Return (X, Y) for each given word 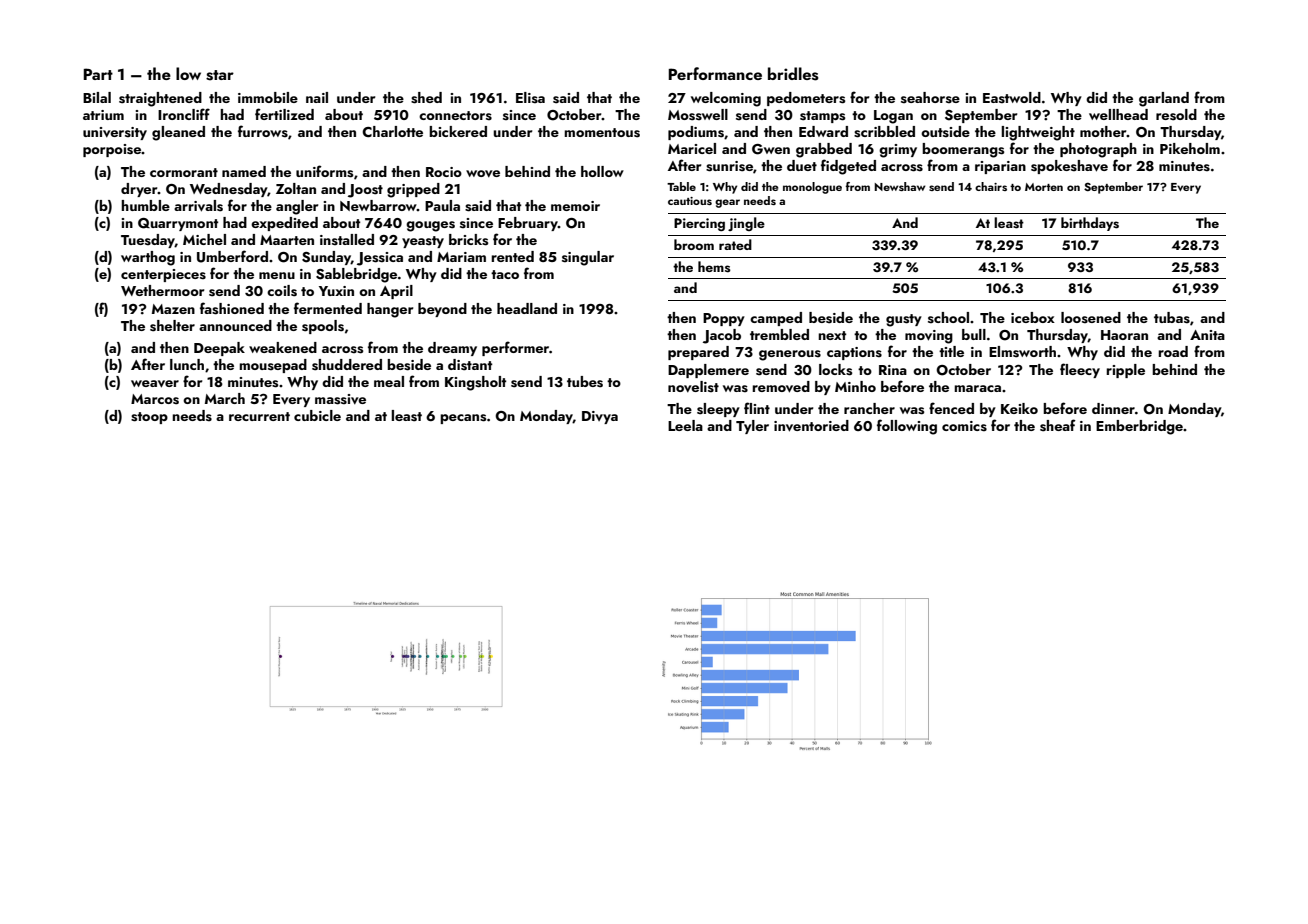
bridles (793, 74)
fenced (951, 408)
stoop (149, 418)
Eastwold (1012, 97)
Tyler (752, 427)
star (220, 75)
